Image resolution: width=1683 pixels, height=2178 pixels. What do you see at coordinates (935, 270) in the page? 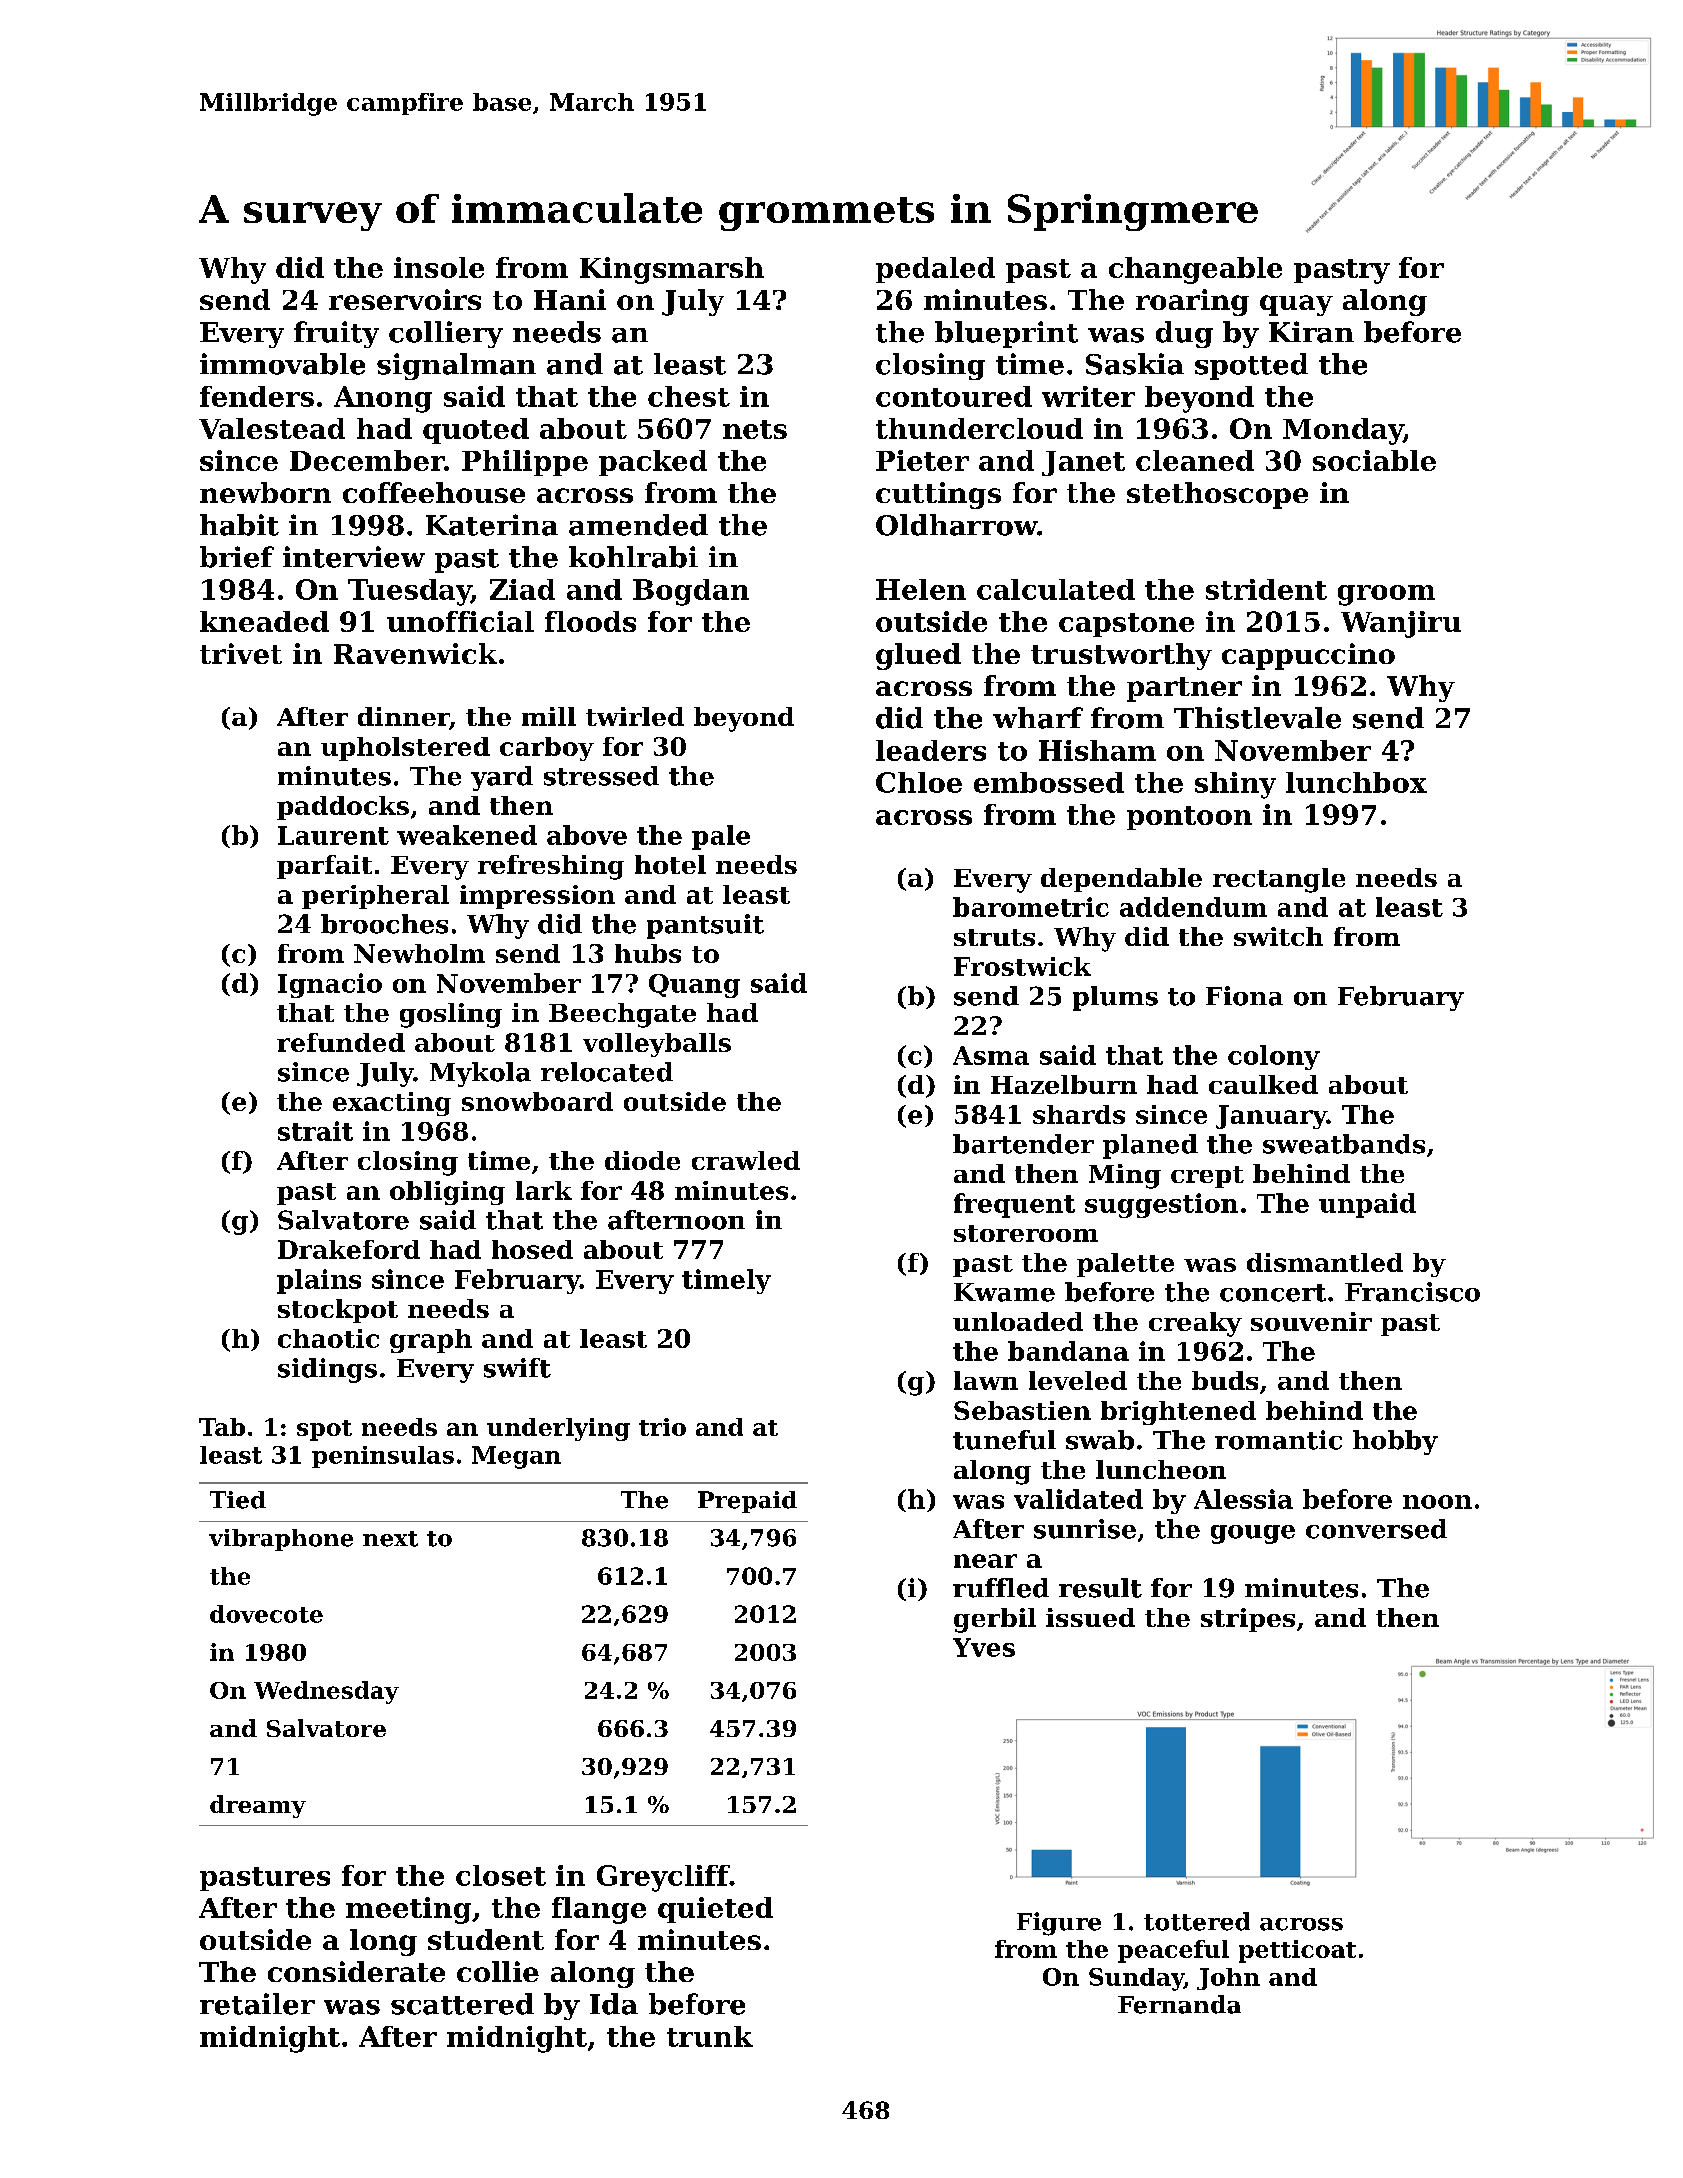
I see `pedaled` at bounding box center [935, 270].
